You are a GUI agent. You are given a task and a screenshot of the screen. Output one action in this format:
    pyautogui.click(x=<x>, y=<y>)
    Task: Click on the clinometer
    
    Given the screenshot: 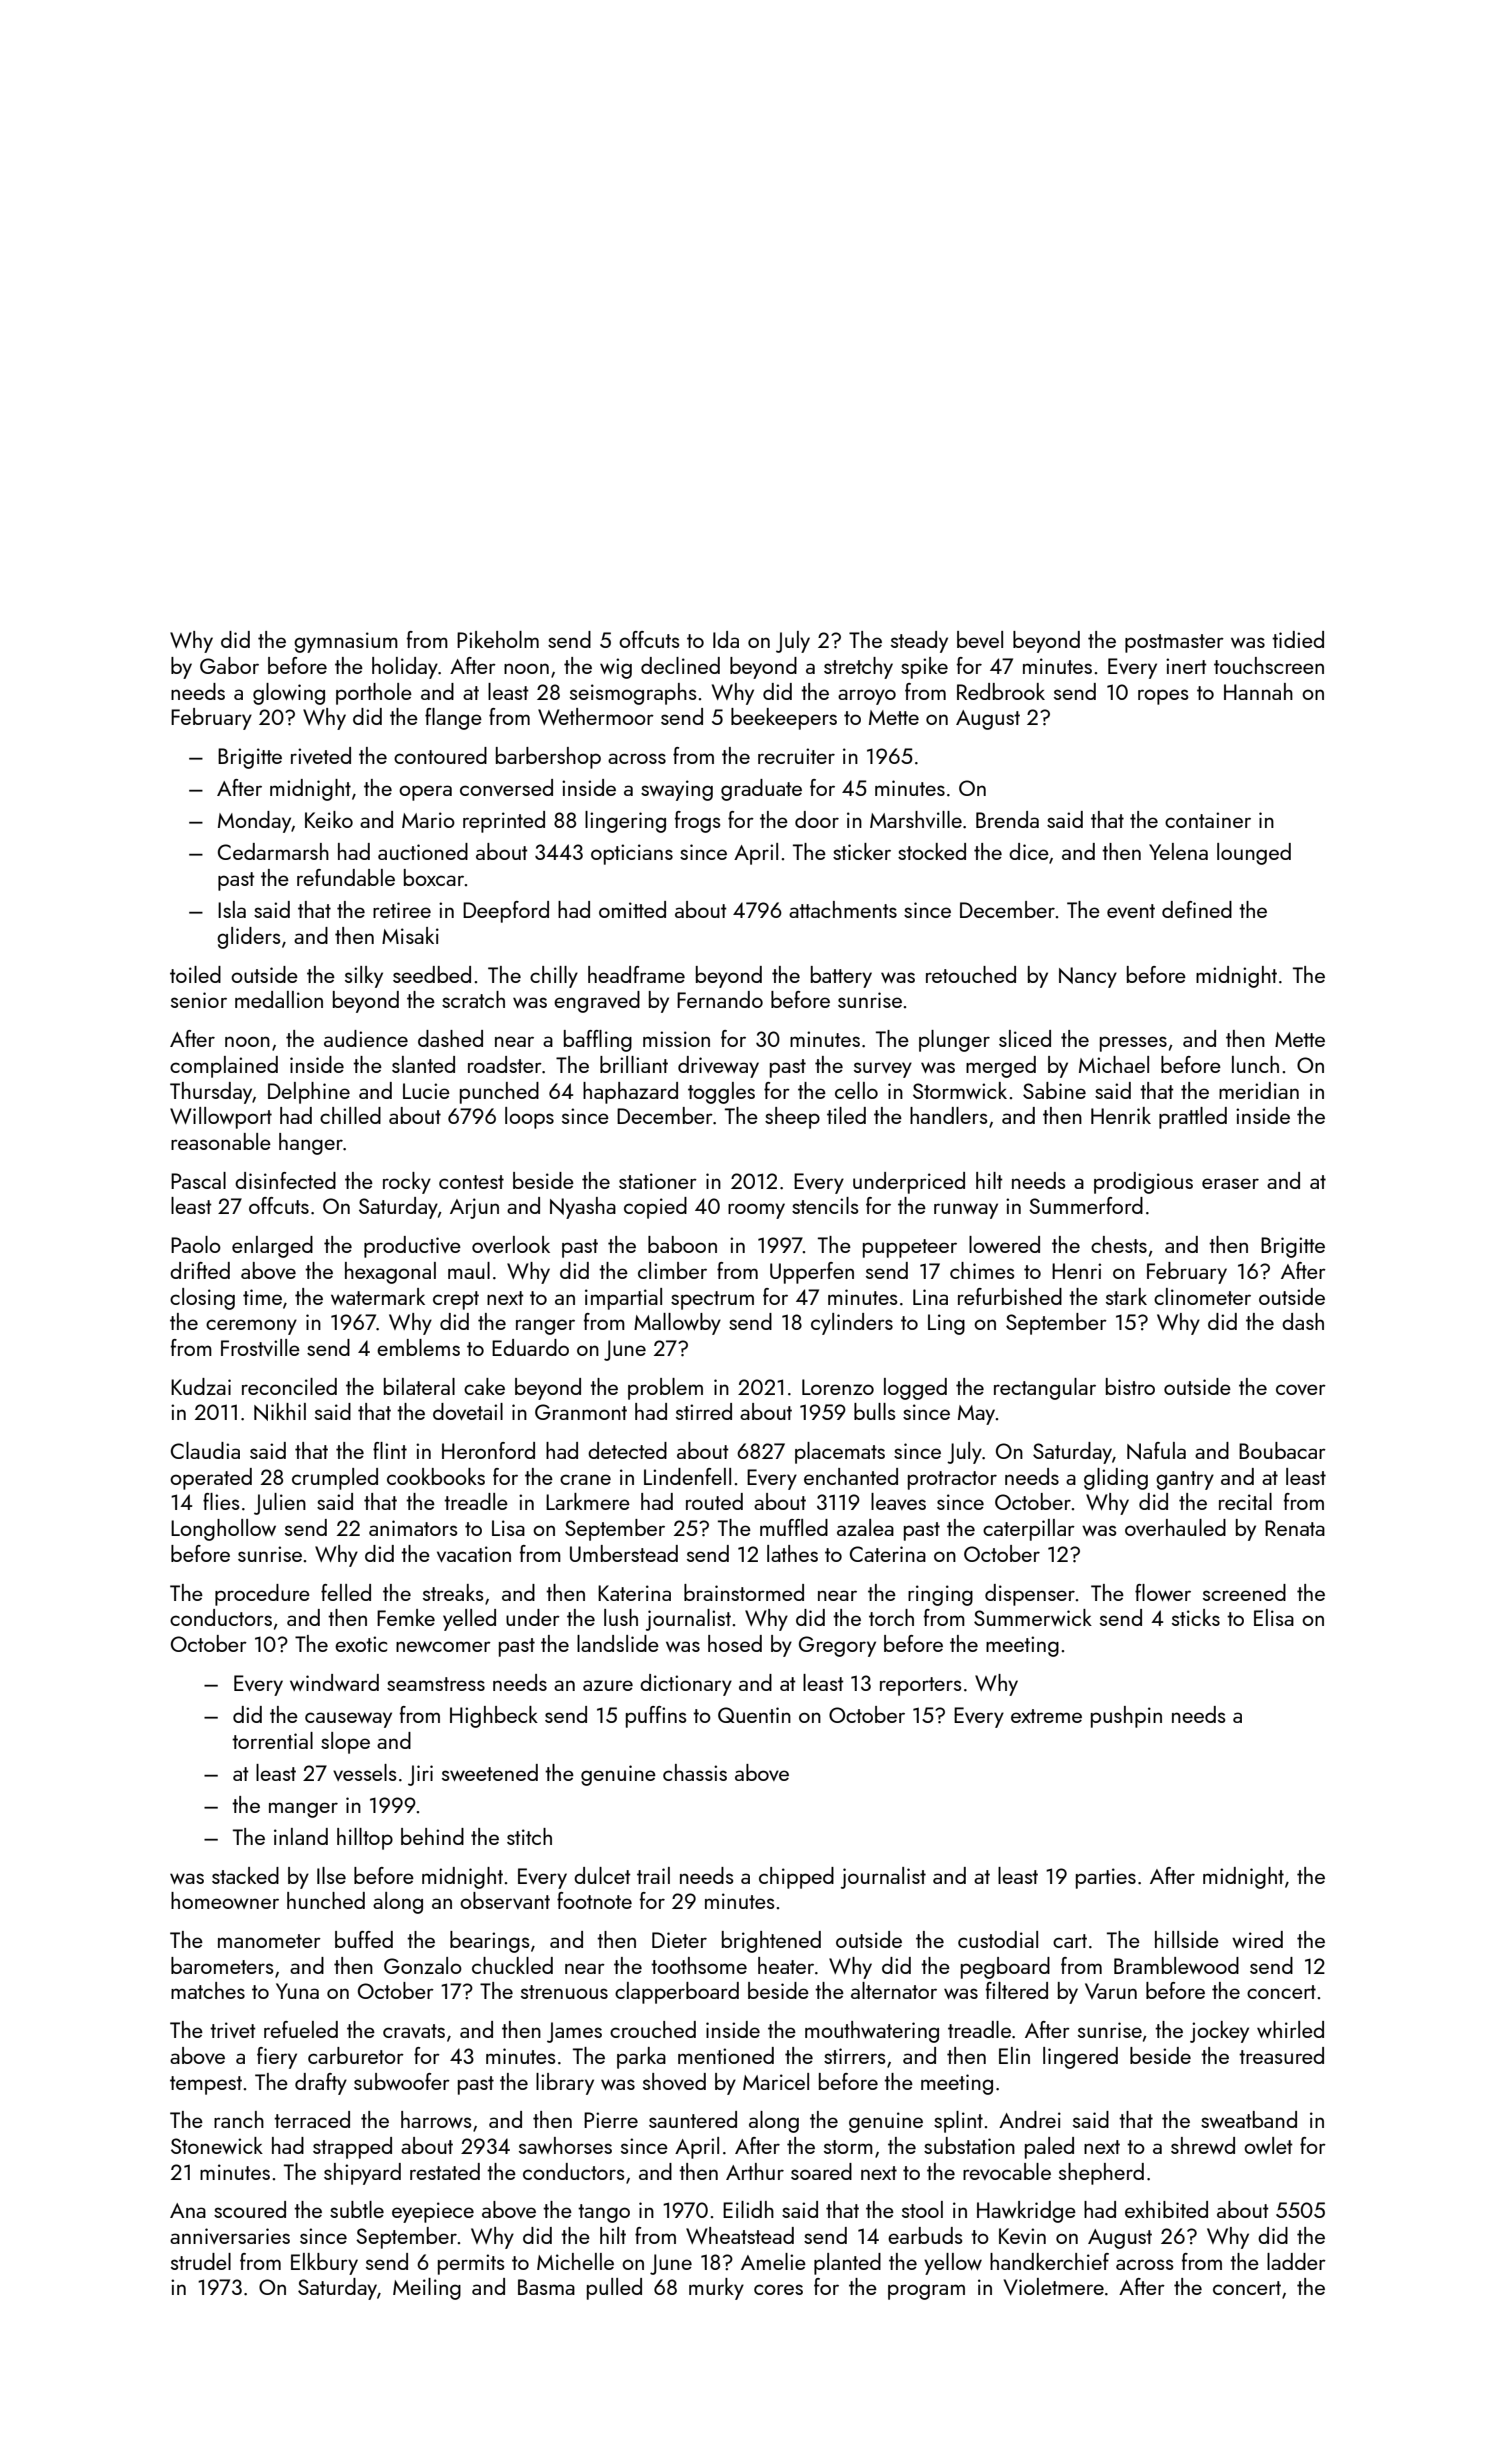 What is the action you would take?
    pyautogui.click(x=1202, y=1296)
